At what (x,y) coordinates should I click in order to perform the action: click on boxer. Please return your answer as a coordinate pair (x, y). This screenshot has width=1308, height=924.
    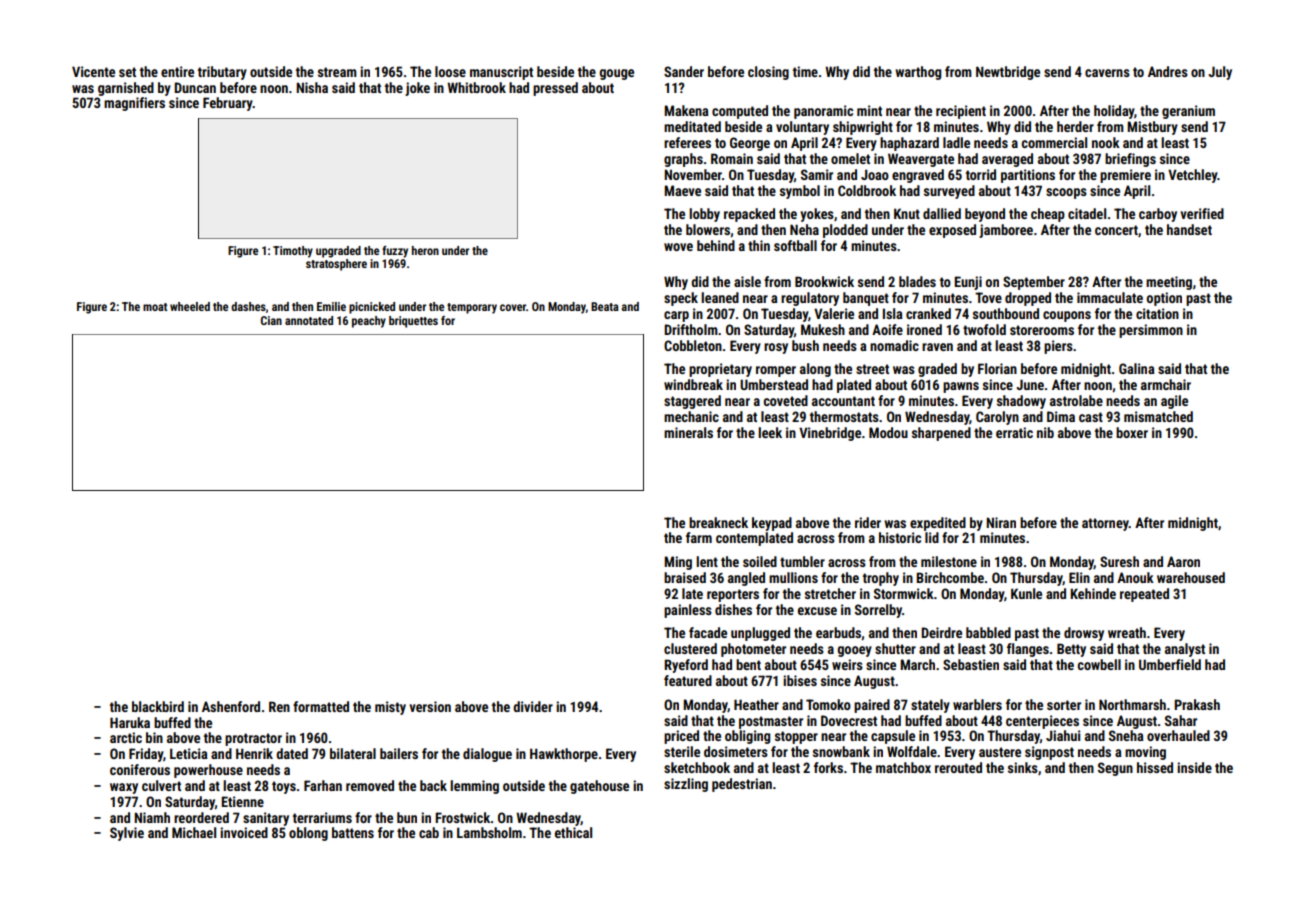
    Looking at the image, I should click on (1132, 432).
